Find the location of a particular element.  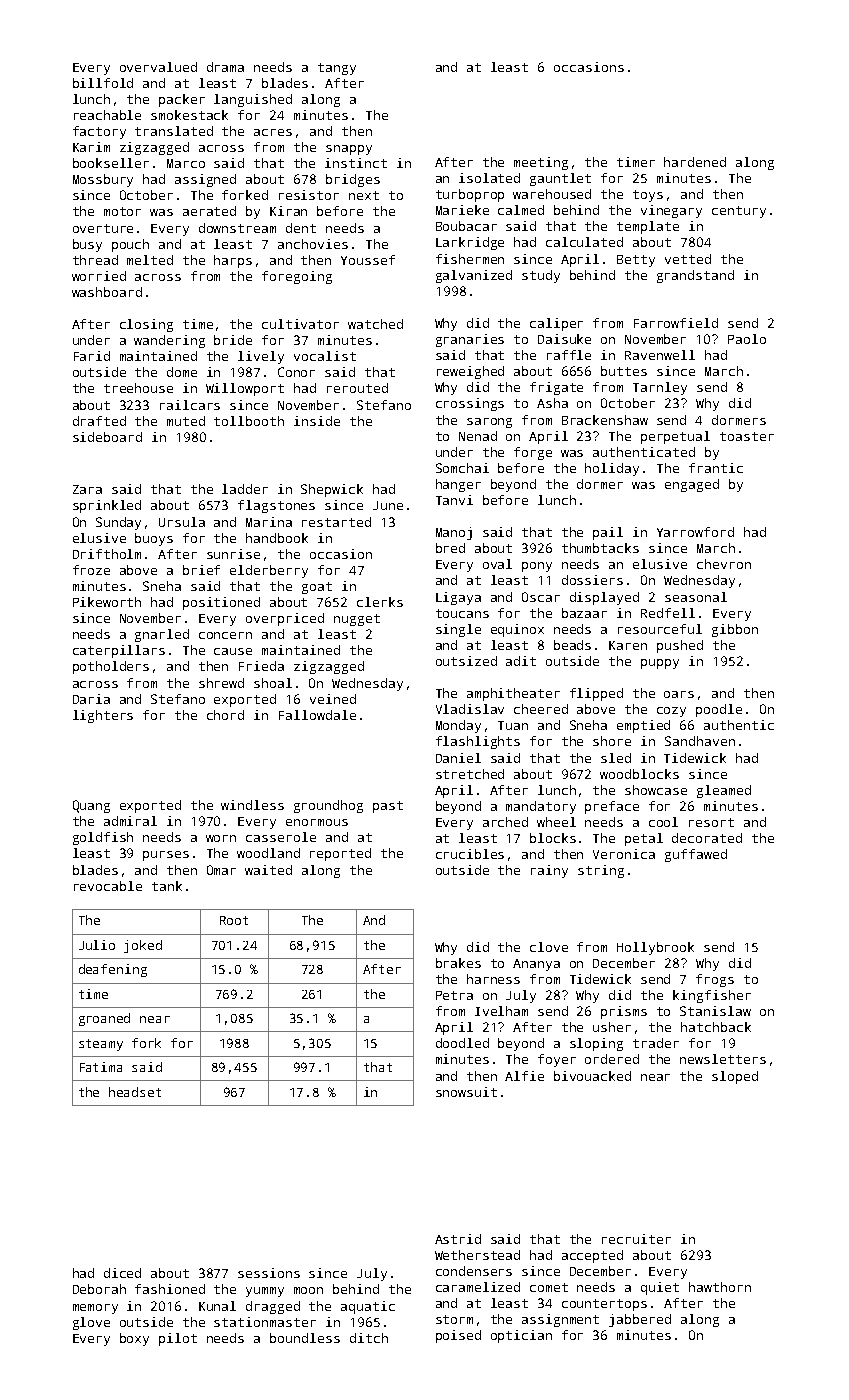

revocable is located at coordinates (108, 886).
